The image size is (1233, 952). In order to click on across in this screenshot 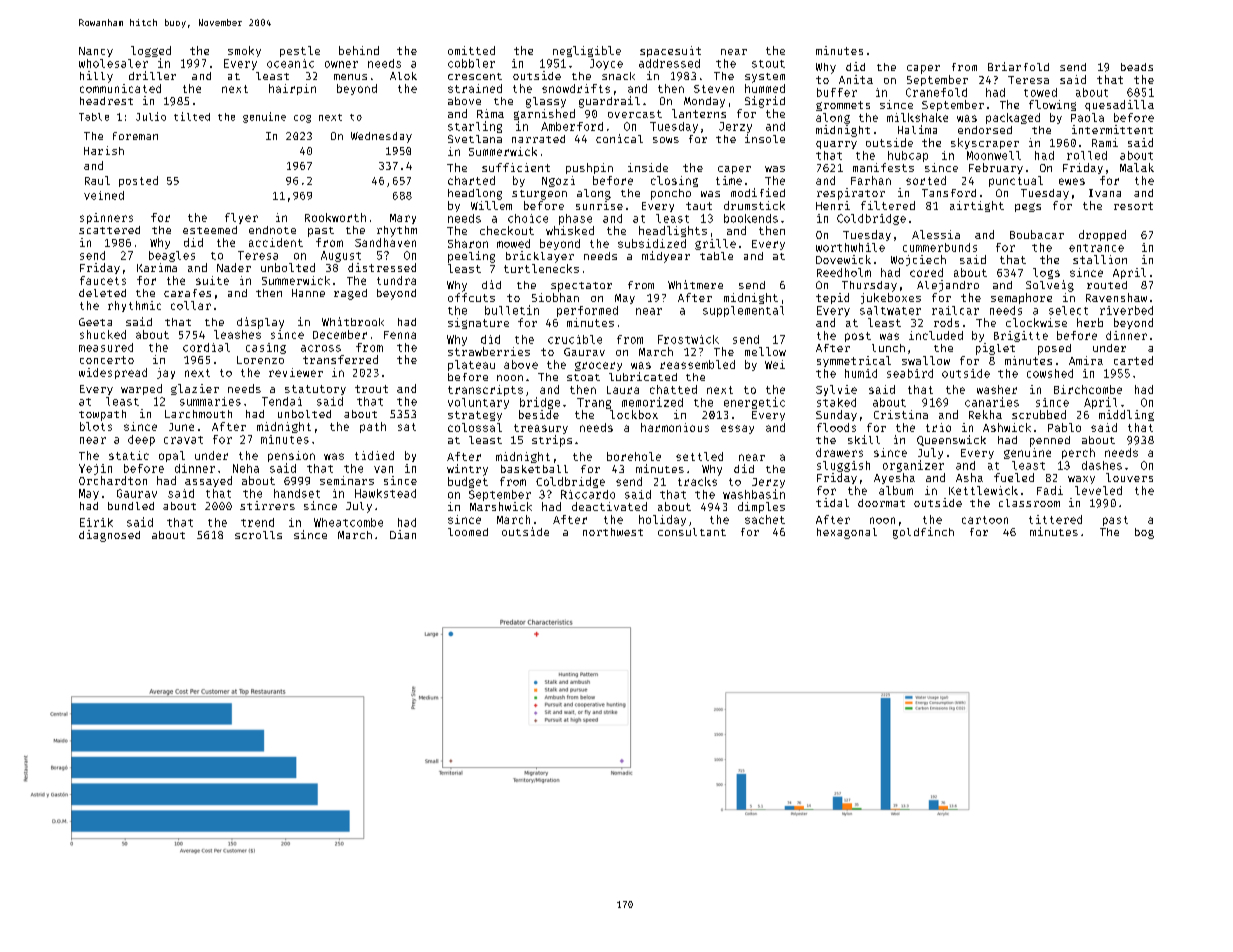, I will do `click(321, 348)`.
